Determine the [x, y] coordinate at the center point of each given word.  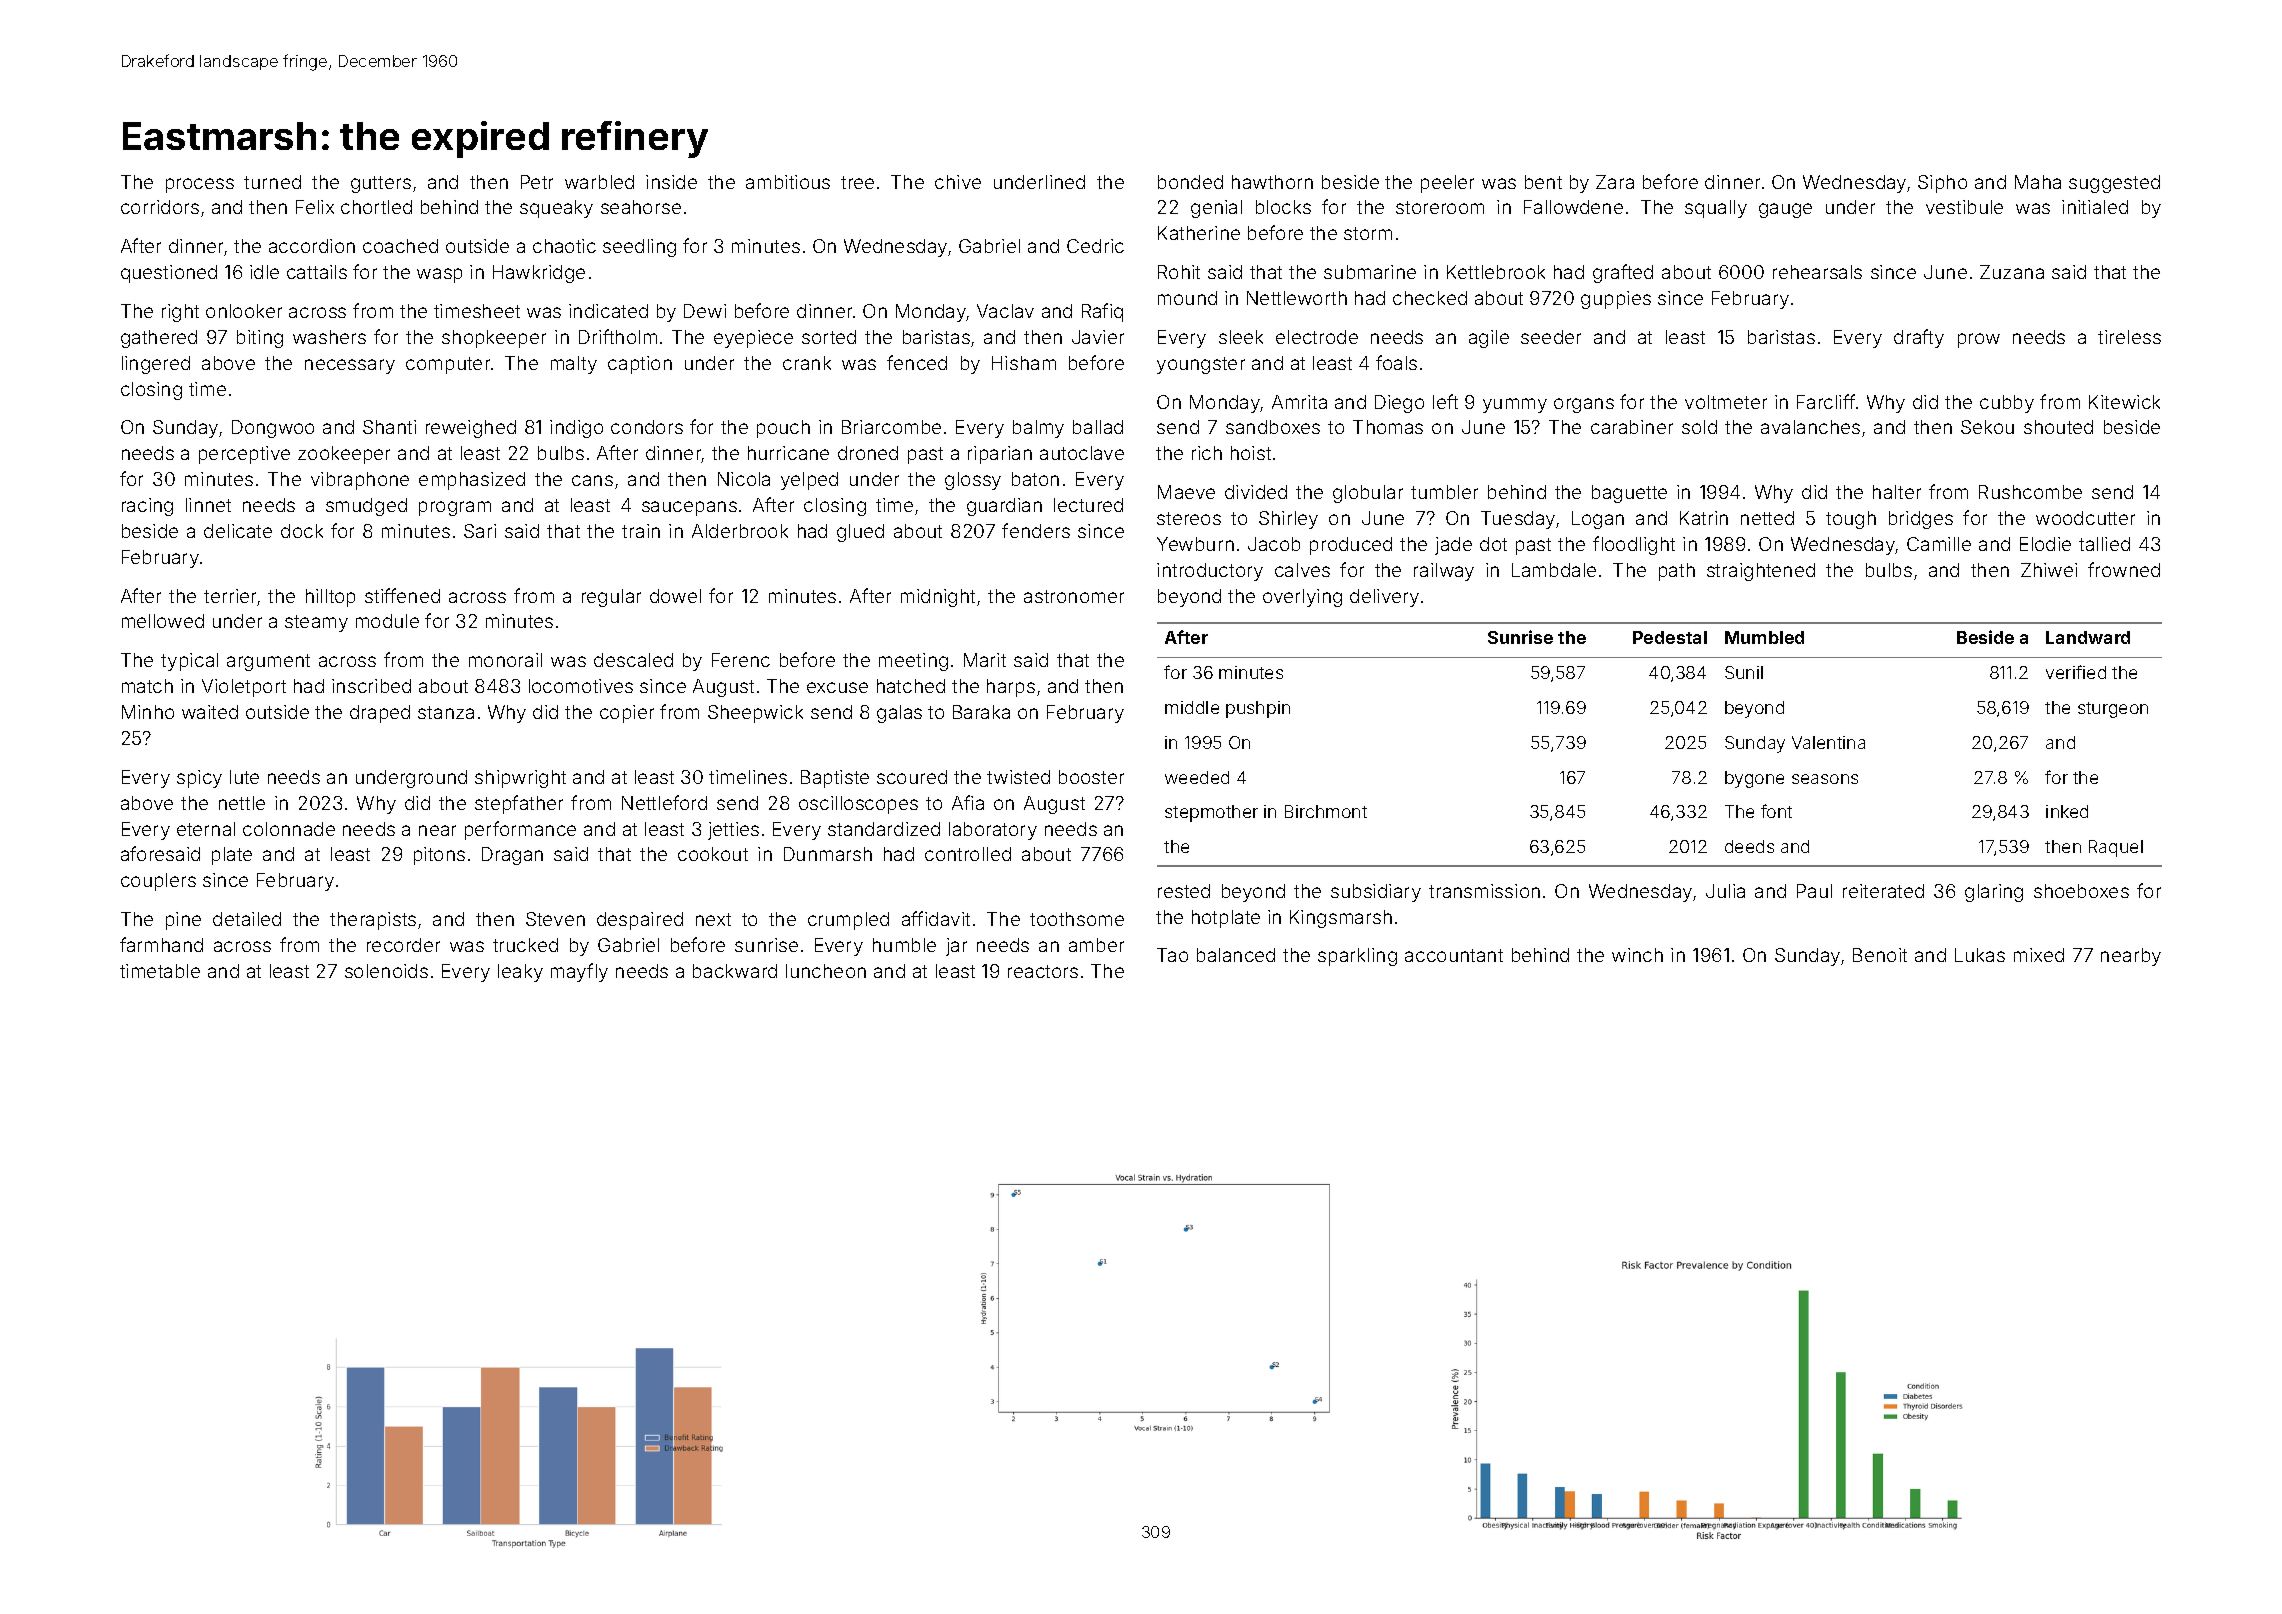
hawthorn [1272, 182]
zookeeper [344, 455]
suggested [2114, 184]
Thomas [1388, 427]
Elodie [2045, 544]
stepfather [519, 804]
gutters [381, 184]
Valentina [1828, 742]
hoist [1251, 453]
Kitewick [2124, 402]
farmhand [161, 944]
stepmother [1211, 813]
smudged [366, 507]
